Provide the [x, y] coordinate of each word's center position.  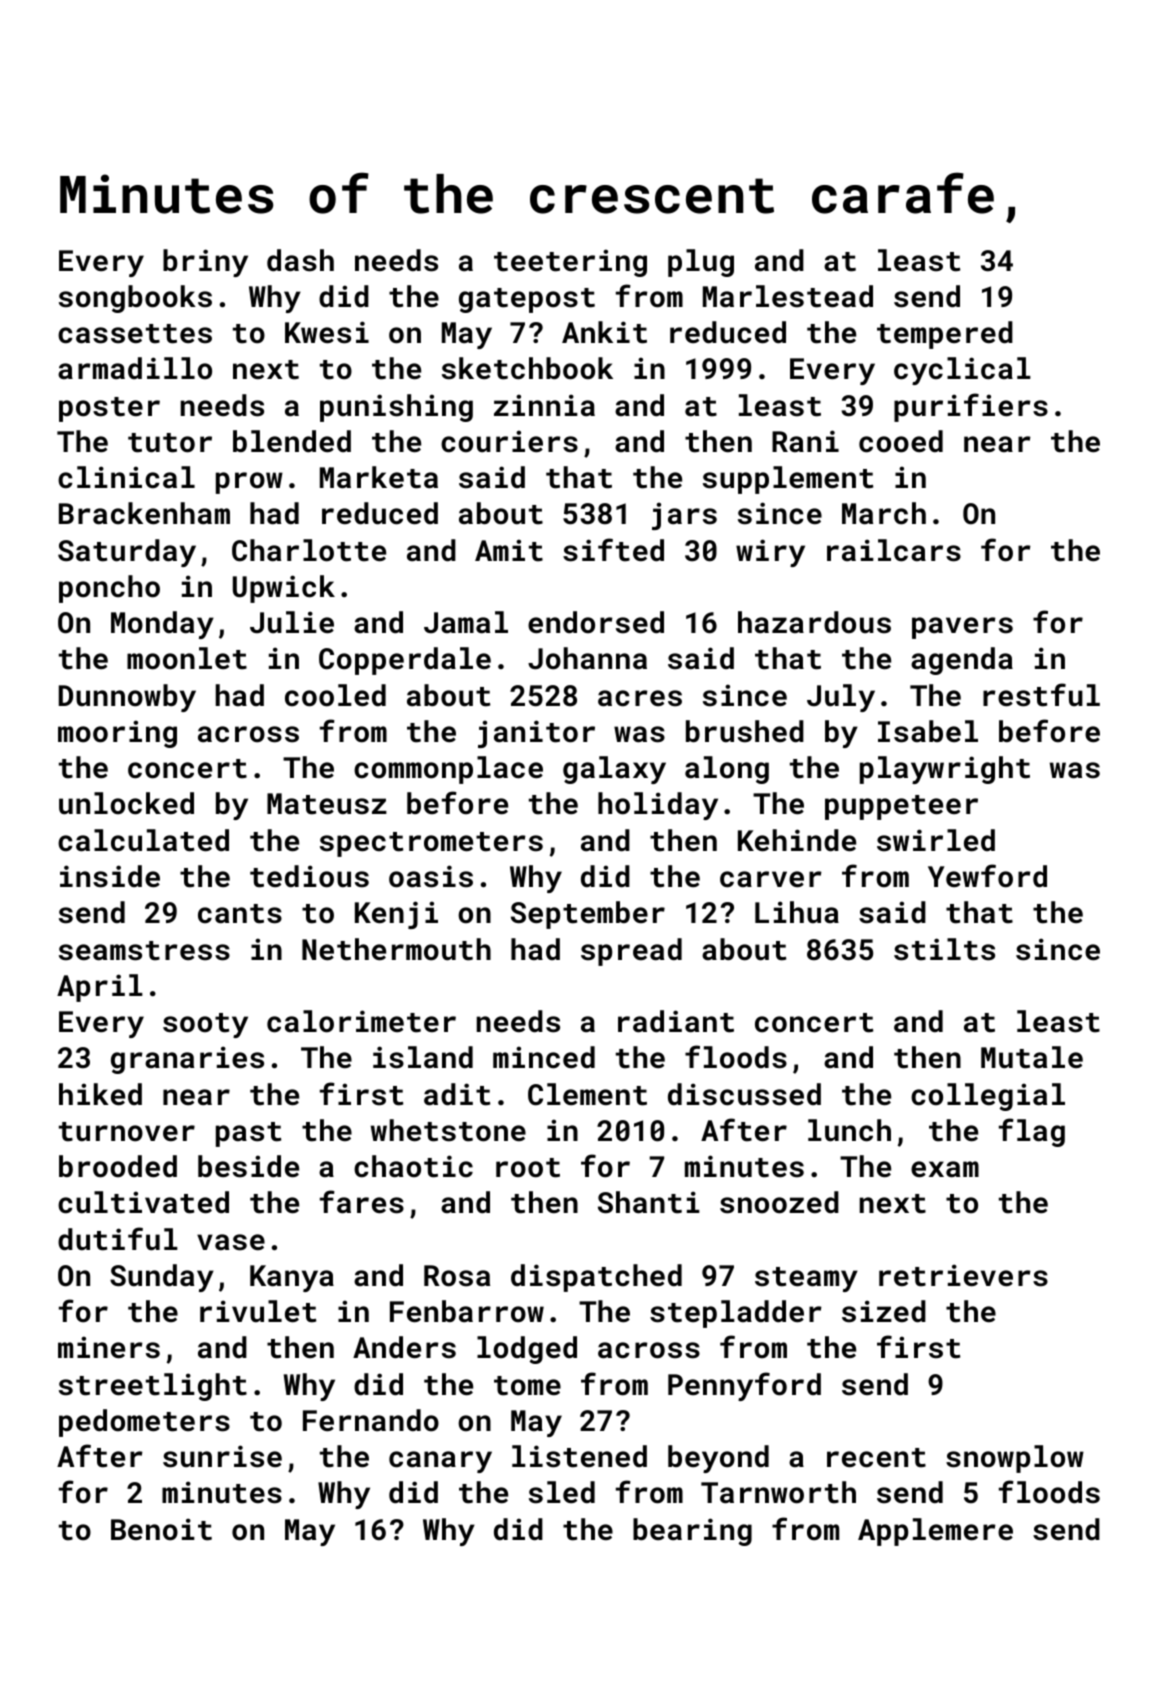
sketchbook [527, 368]
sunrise [222, 1456]
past [248, 1134]
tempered [945, 335]
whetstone [448, 1130]
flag [1032, 1132]
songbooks [135, 299]
